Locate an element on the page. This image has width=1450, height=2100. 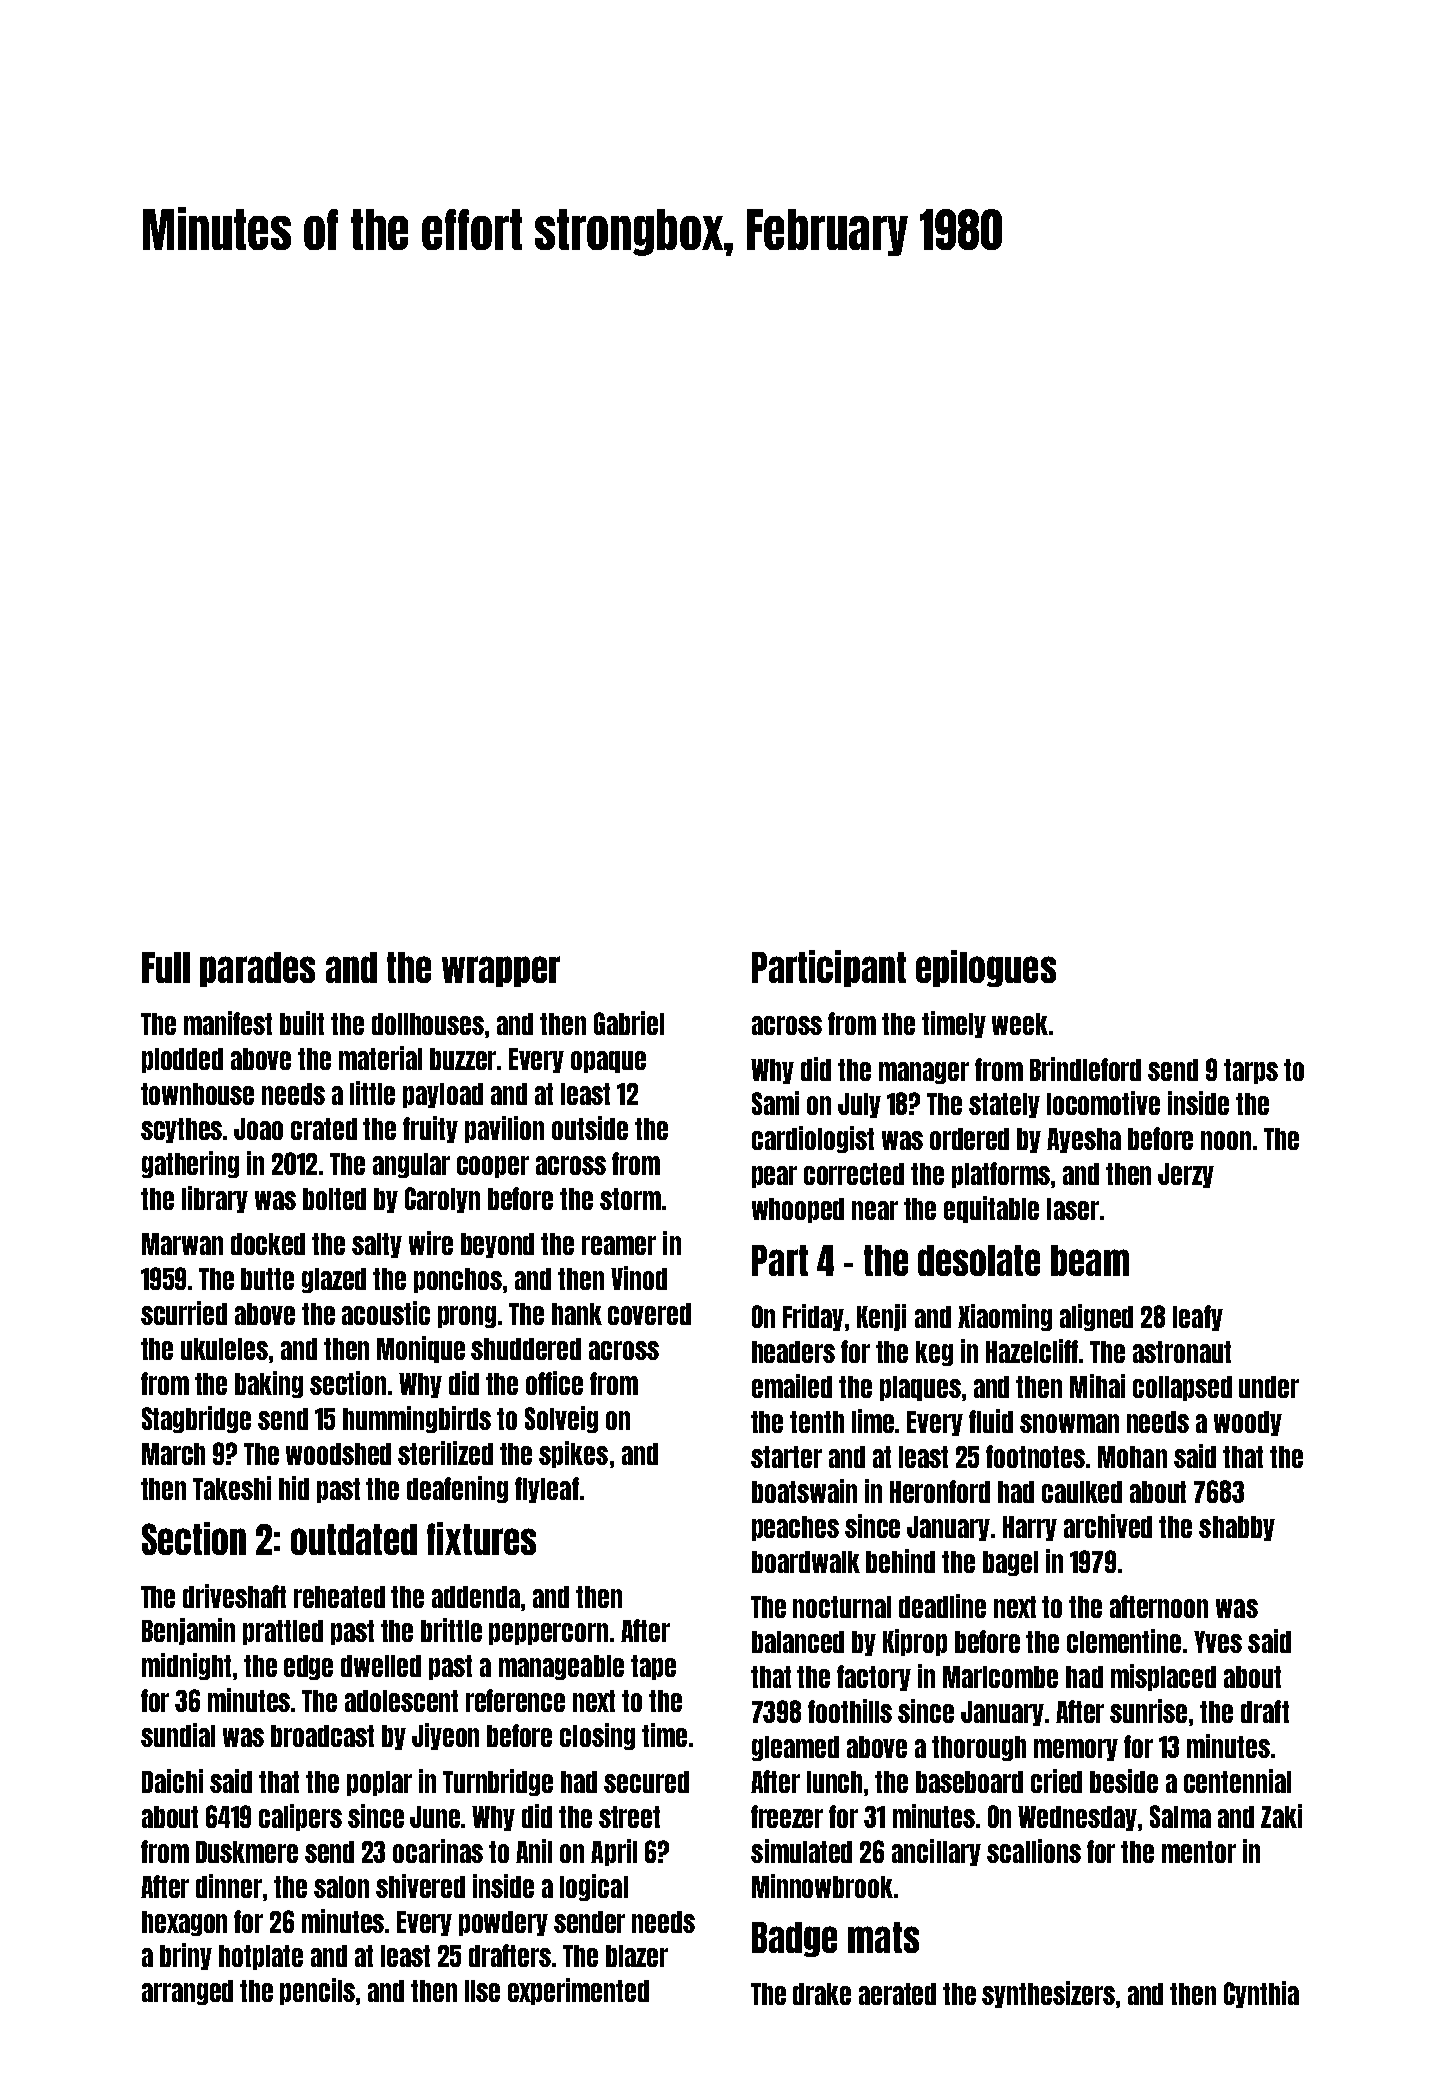
shabby is located at coordinates (1237, 1528).
